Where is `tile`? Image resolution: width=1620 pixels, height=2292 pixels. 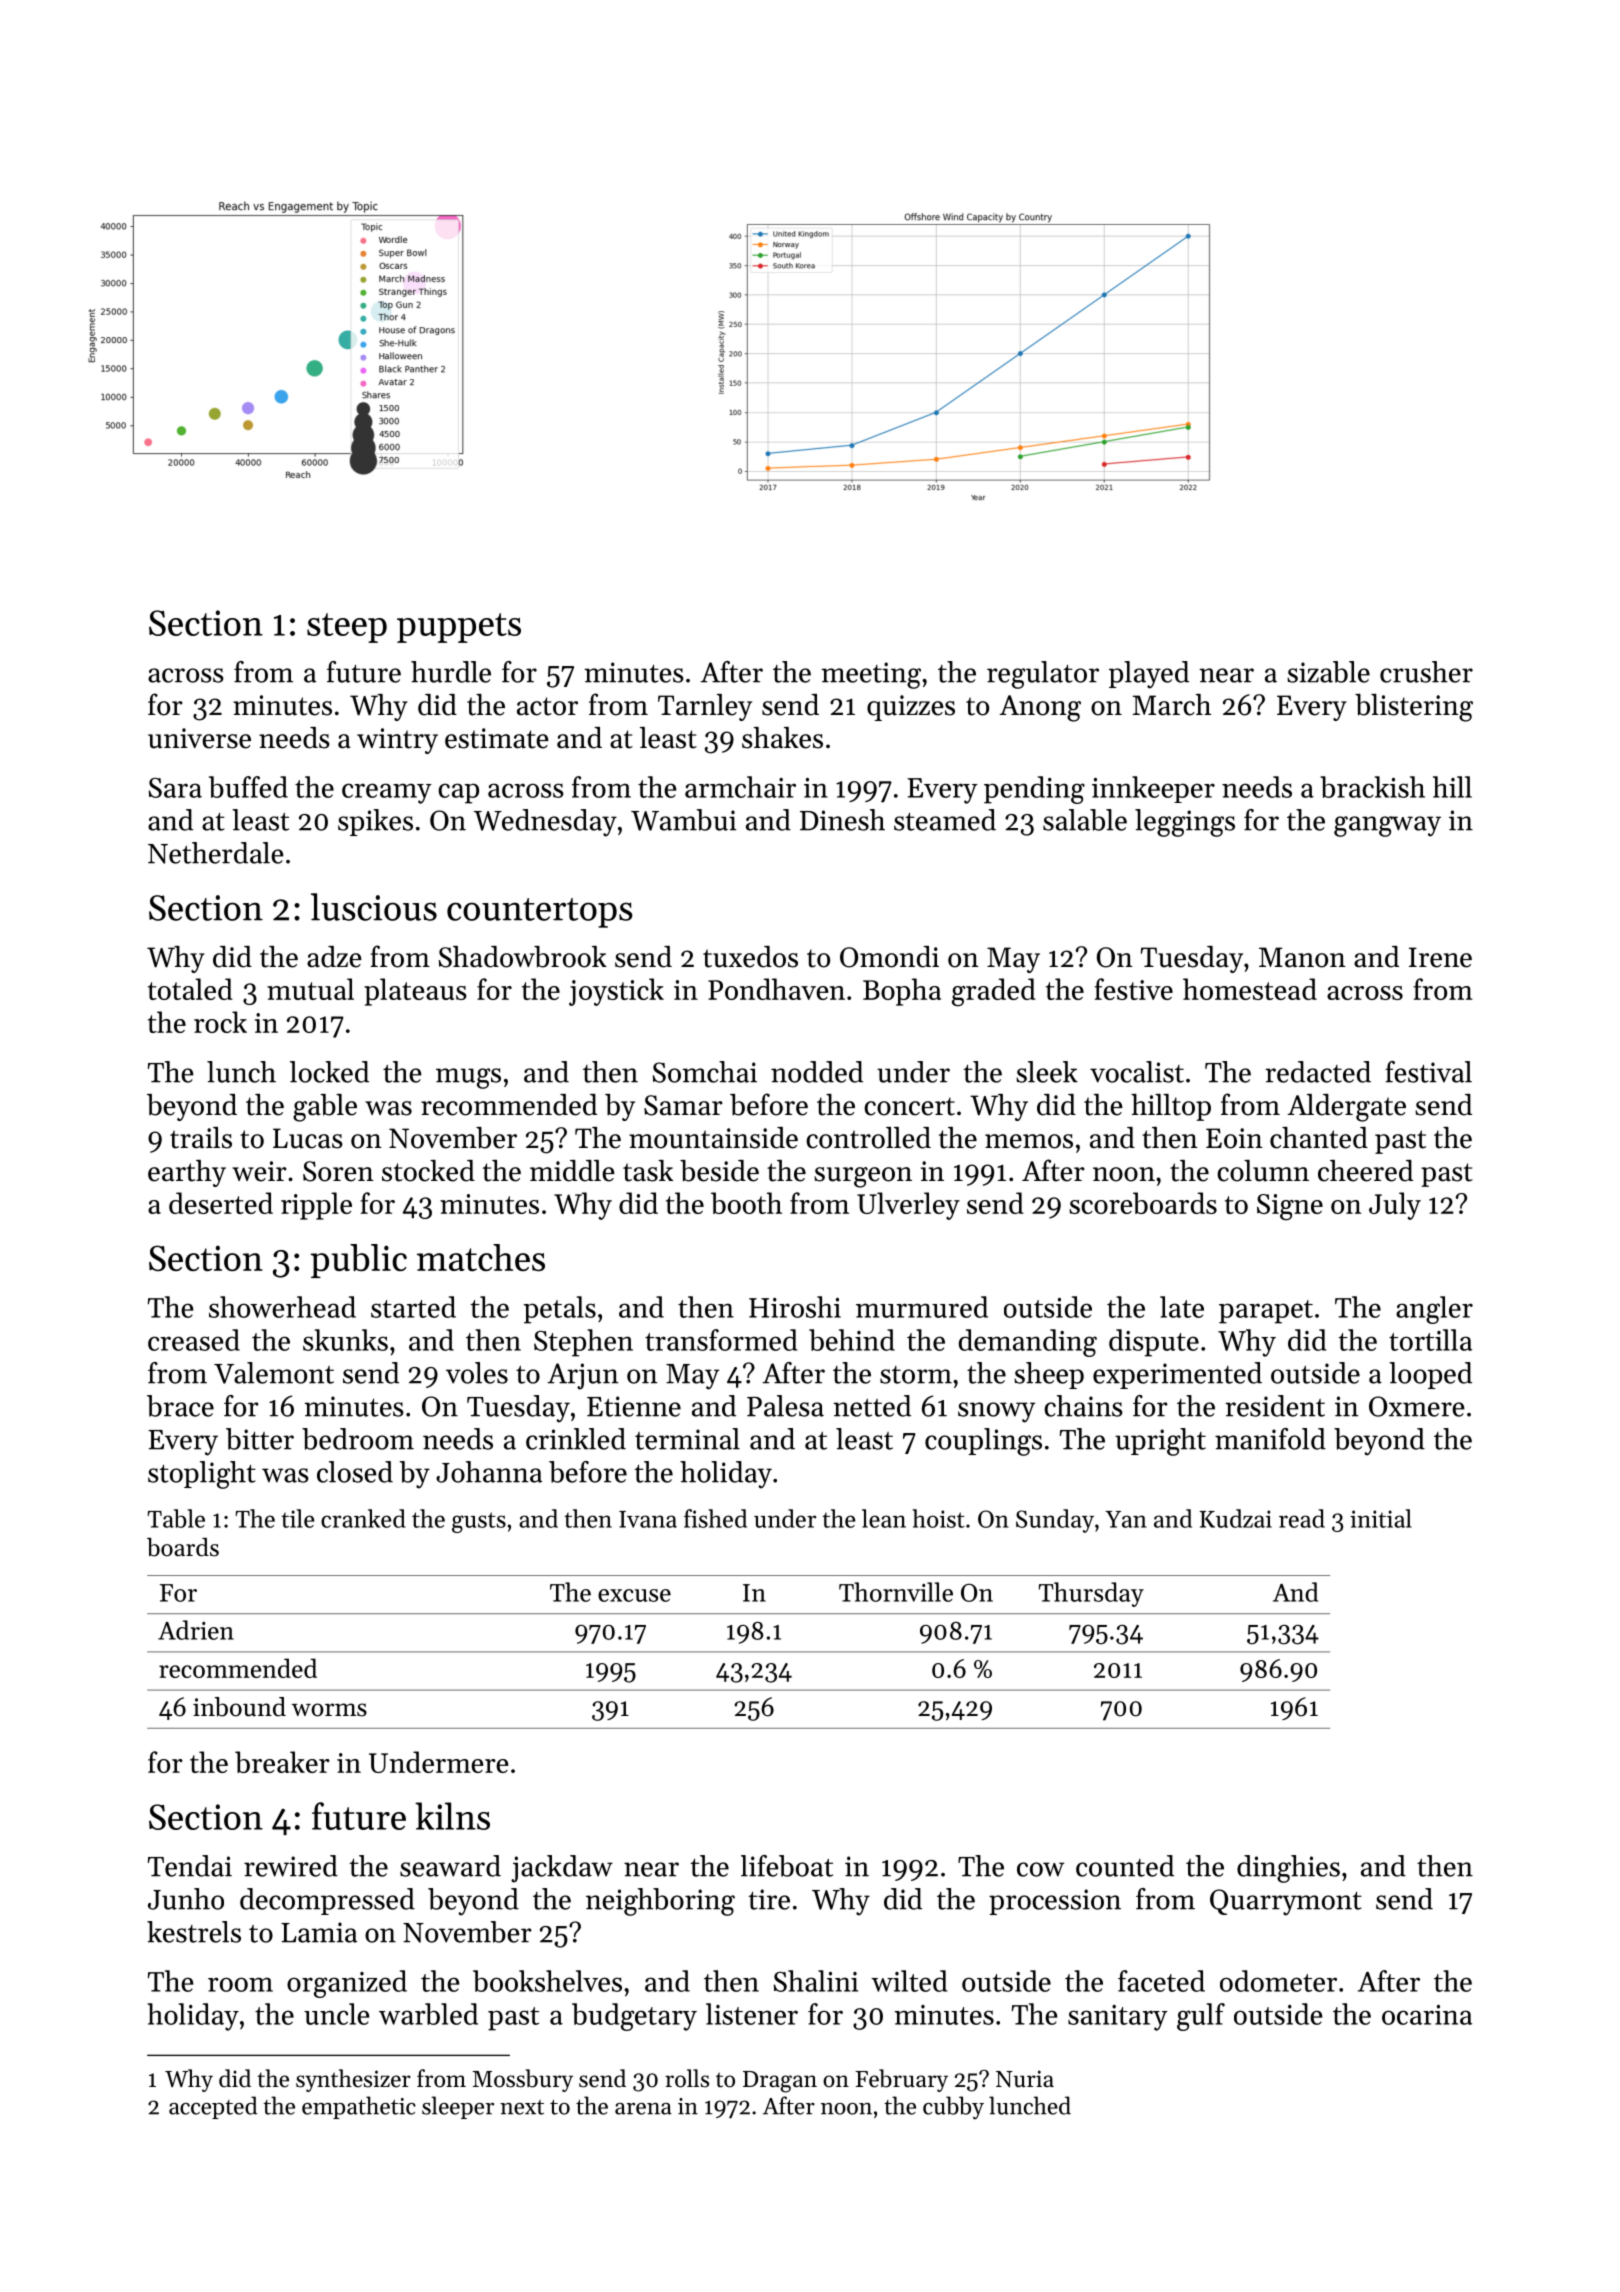 tile is located at coordinates (297, 1518).
